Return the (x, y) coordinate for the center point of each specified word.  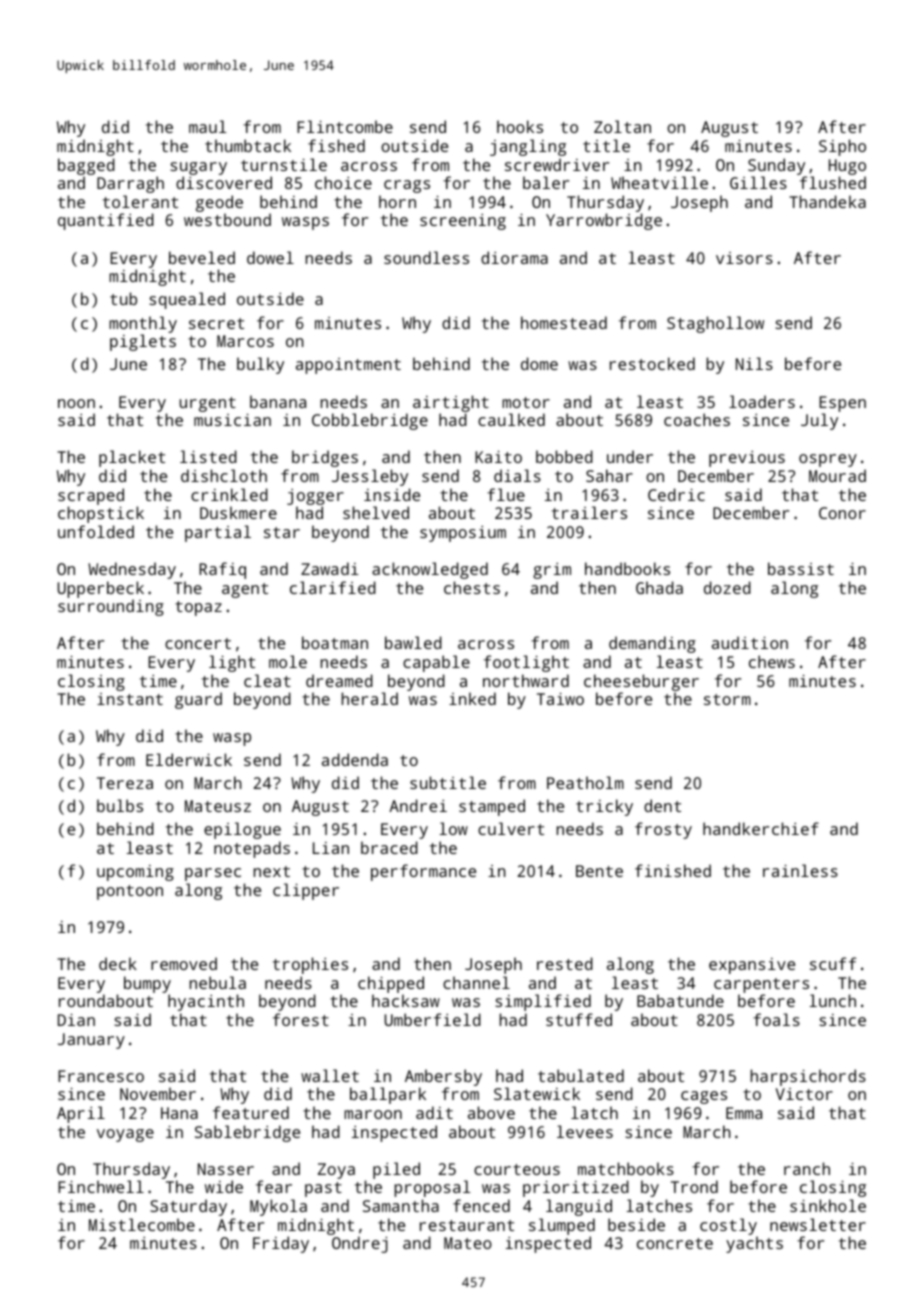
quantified (106, 221)
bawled (413, 642)
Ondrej (360, 1244)
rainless (800, 870)
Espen (842, 404)
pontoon (130, 892)
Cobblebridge (370, 421)
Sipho (842, 147)
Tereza (125, 783)
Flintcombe (345, 126)
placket (132, 458)
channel (476, 982)
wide (224, 1186)
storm (727, 699)
